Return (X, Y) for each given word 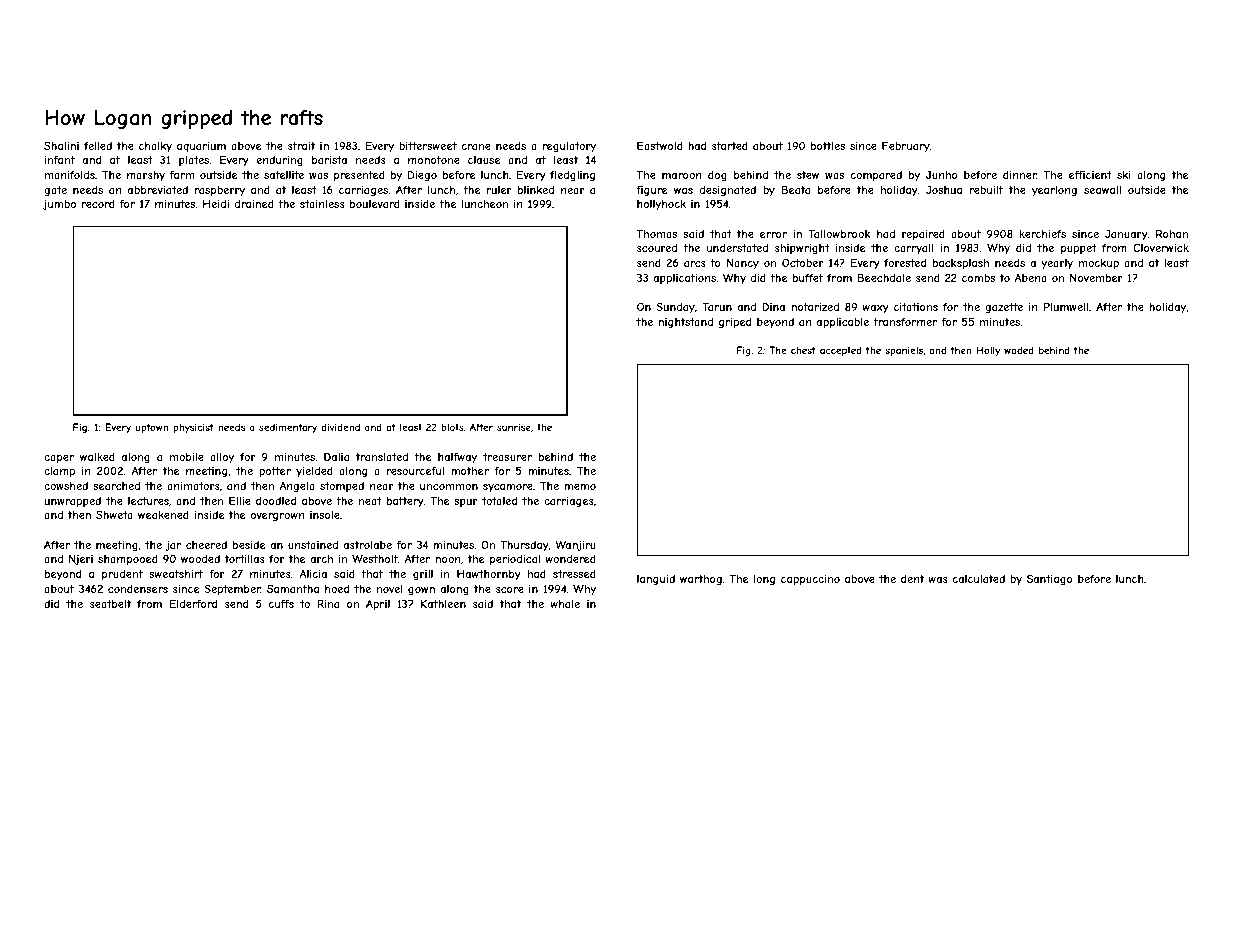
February (906, 146)
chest (803, 350)
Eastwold (660, 145)
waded (1019, 350)
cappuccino (810, 580)
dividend (340, 427)
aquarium (201, 147)
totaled (499, 501)
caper (59, 459)
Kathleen (443, 604)
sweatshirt (176, 574)
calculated (979, 579)
